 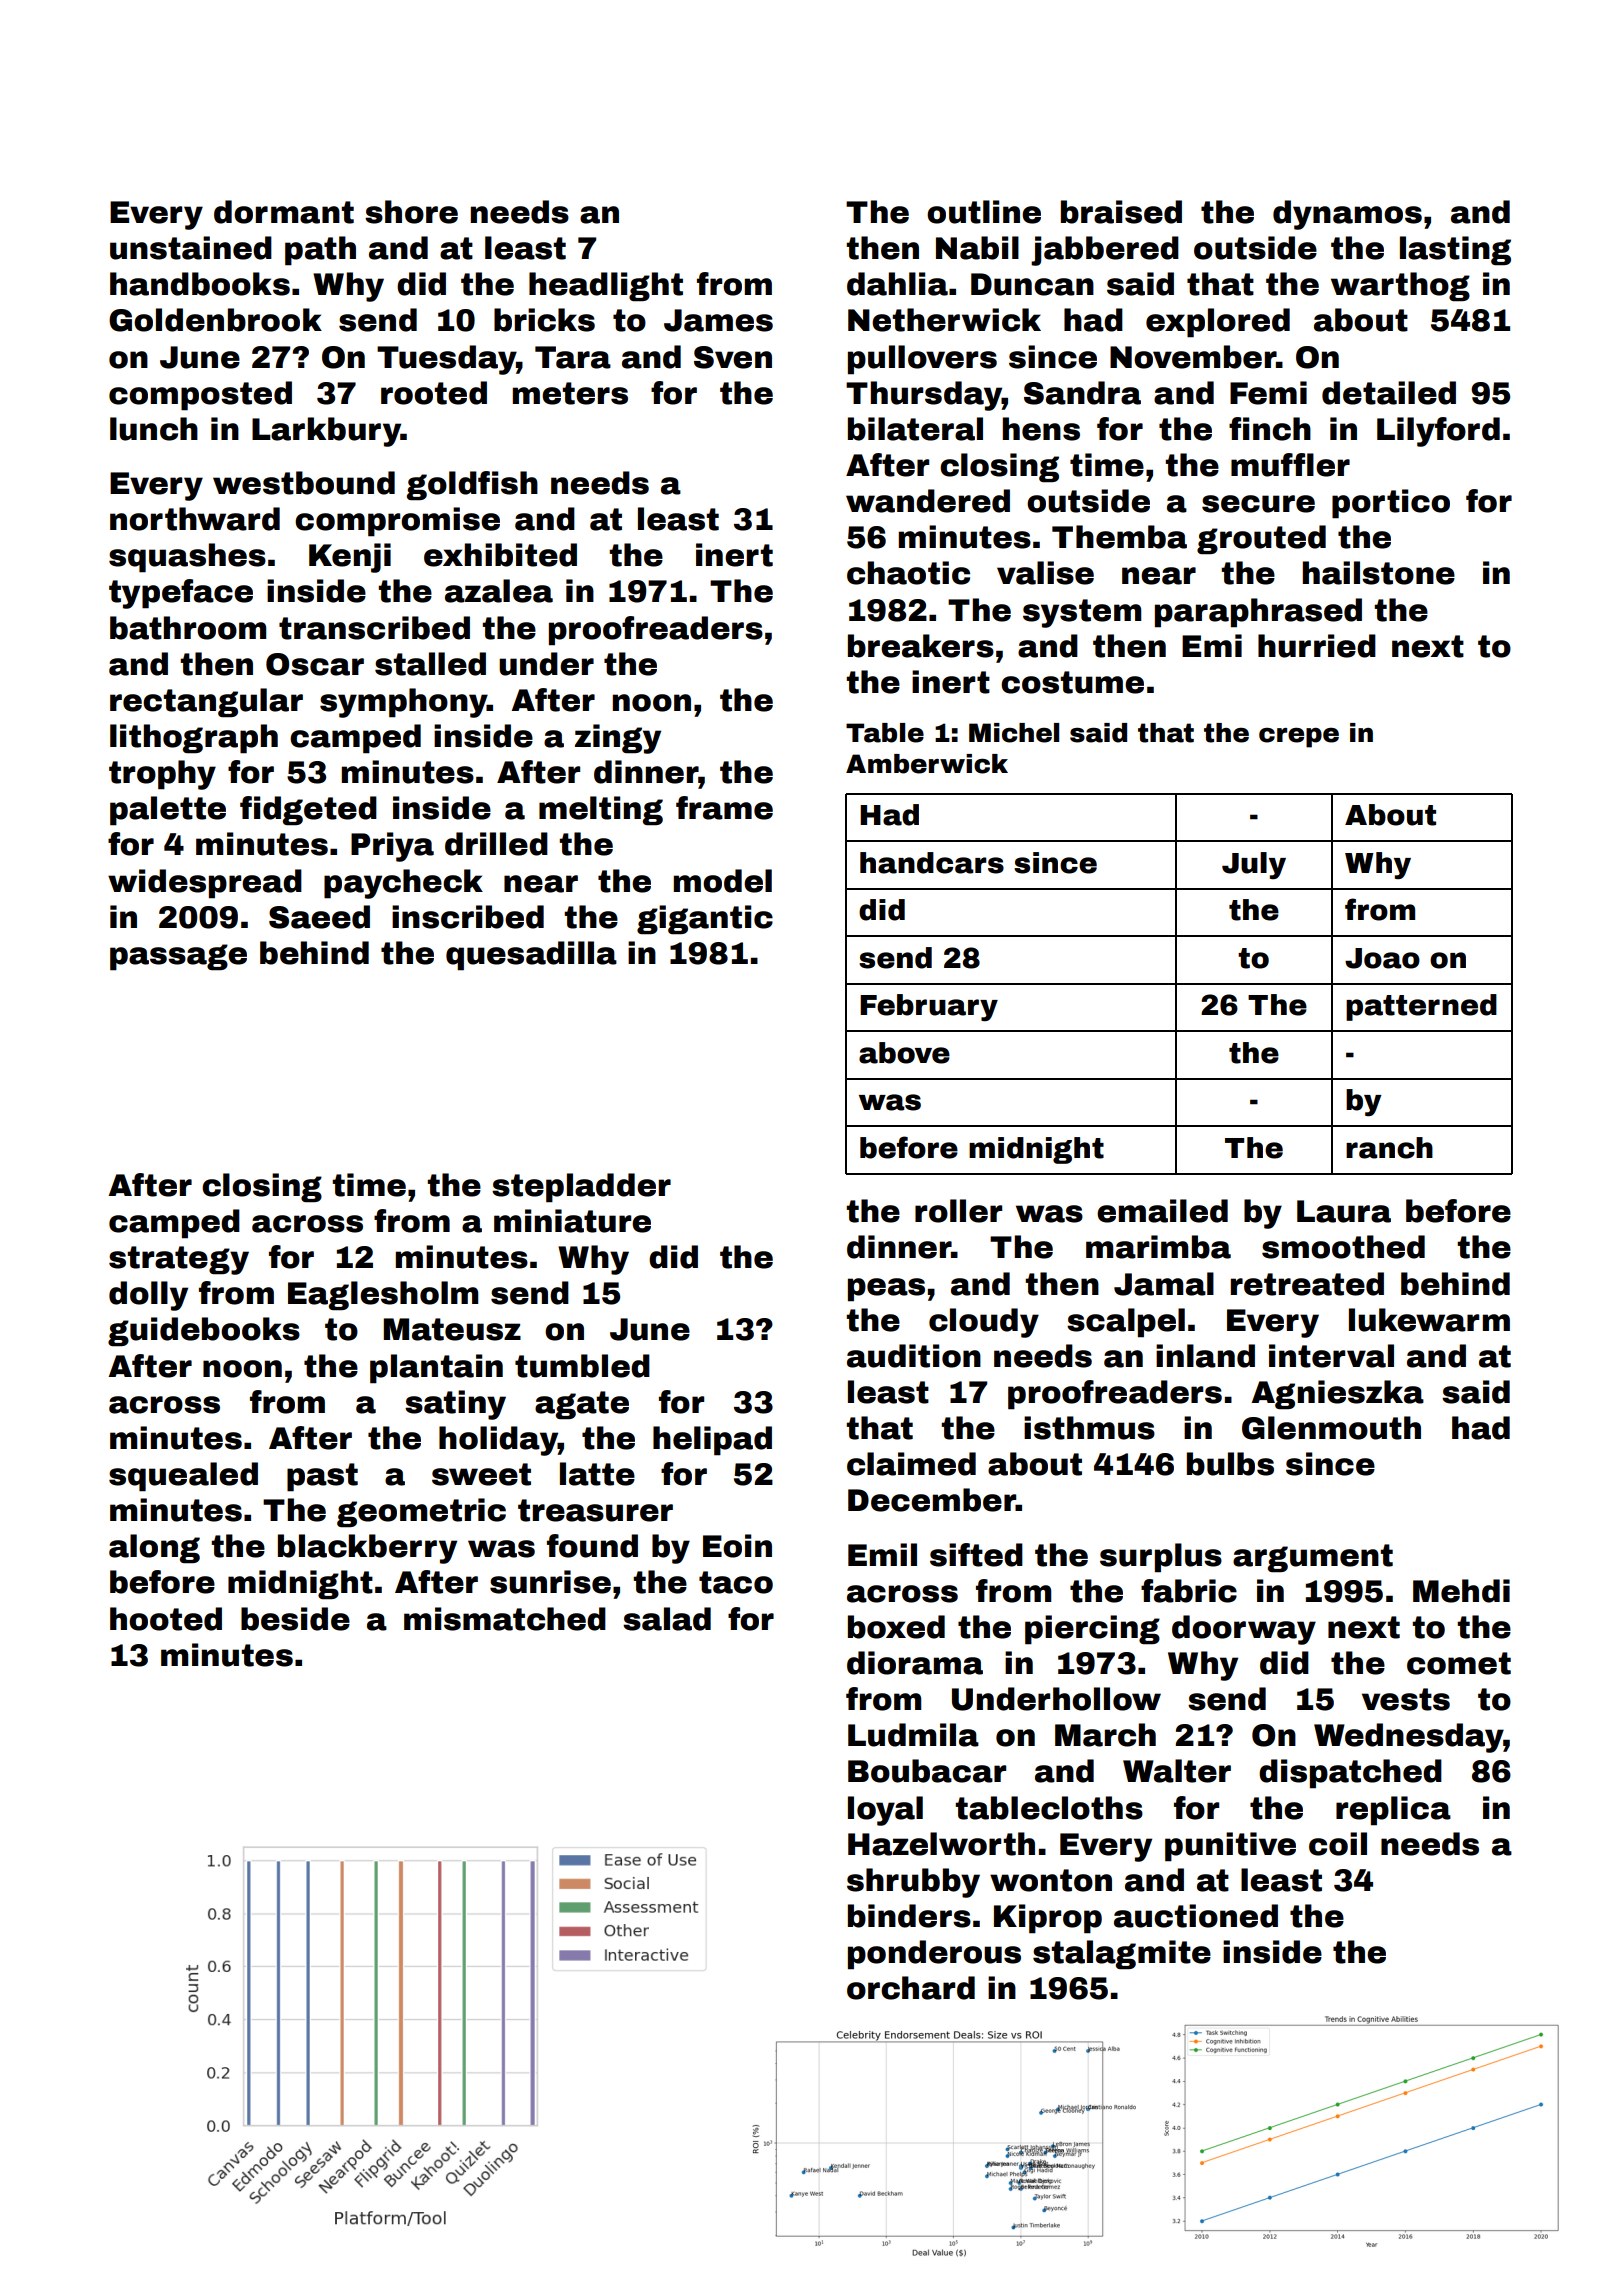 What do you see at coordinates (724, 808) in the document?
I see `frame` at bounding box center [724, 808].
